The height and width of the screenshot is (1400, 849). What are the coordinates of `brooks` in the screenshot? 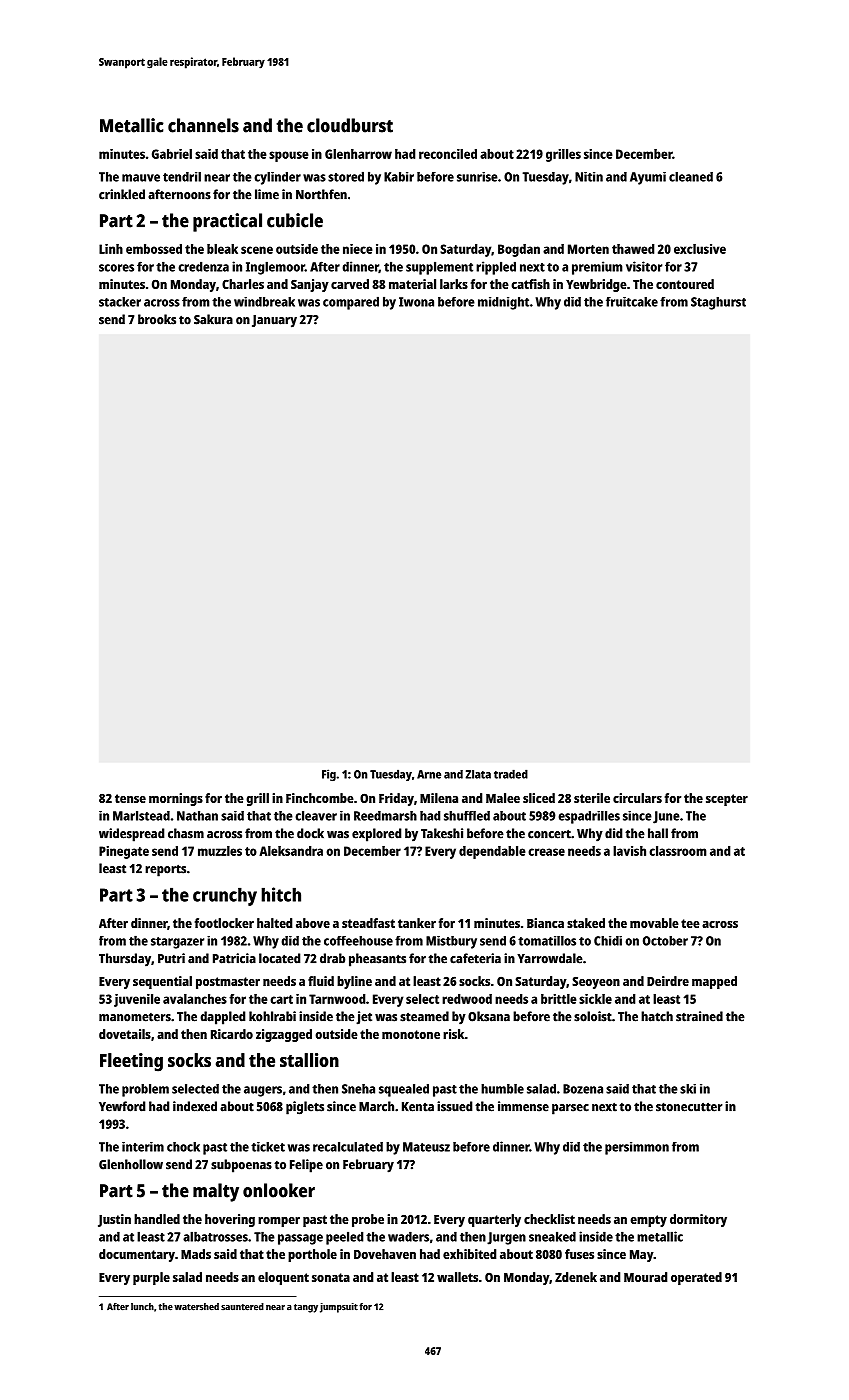 It's located at (157, 319).
